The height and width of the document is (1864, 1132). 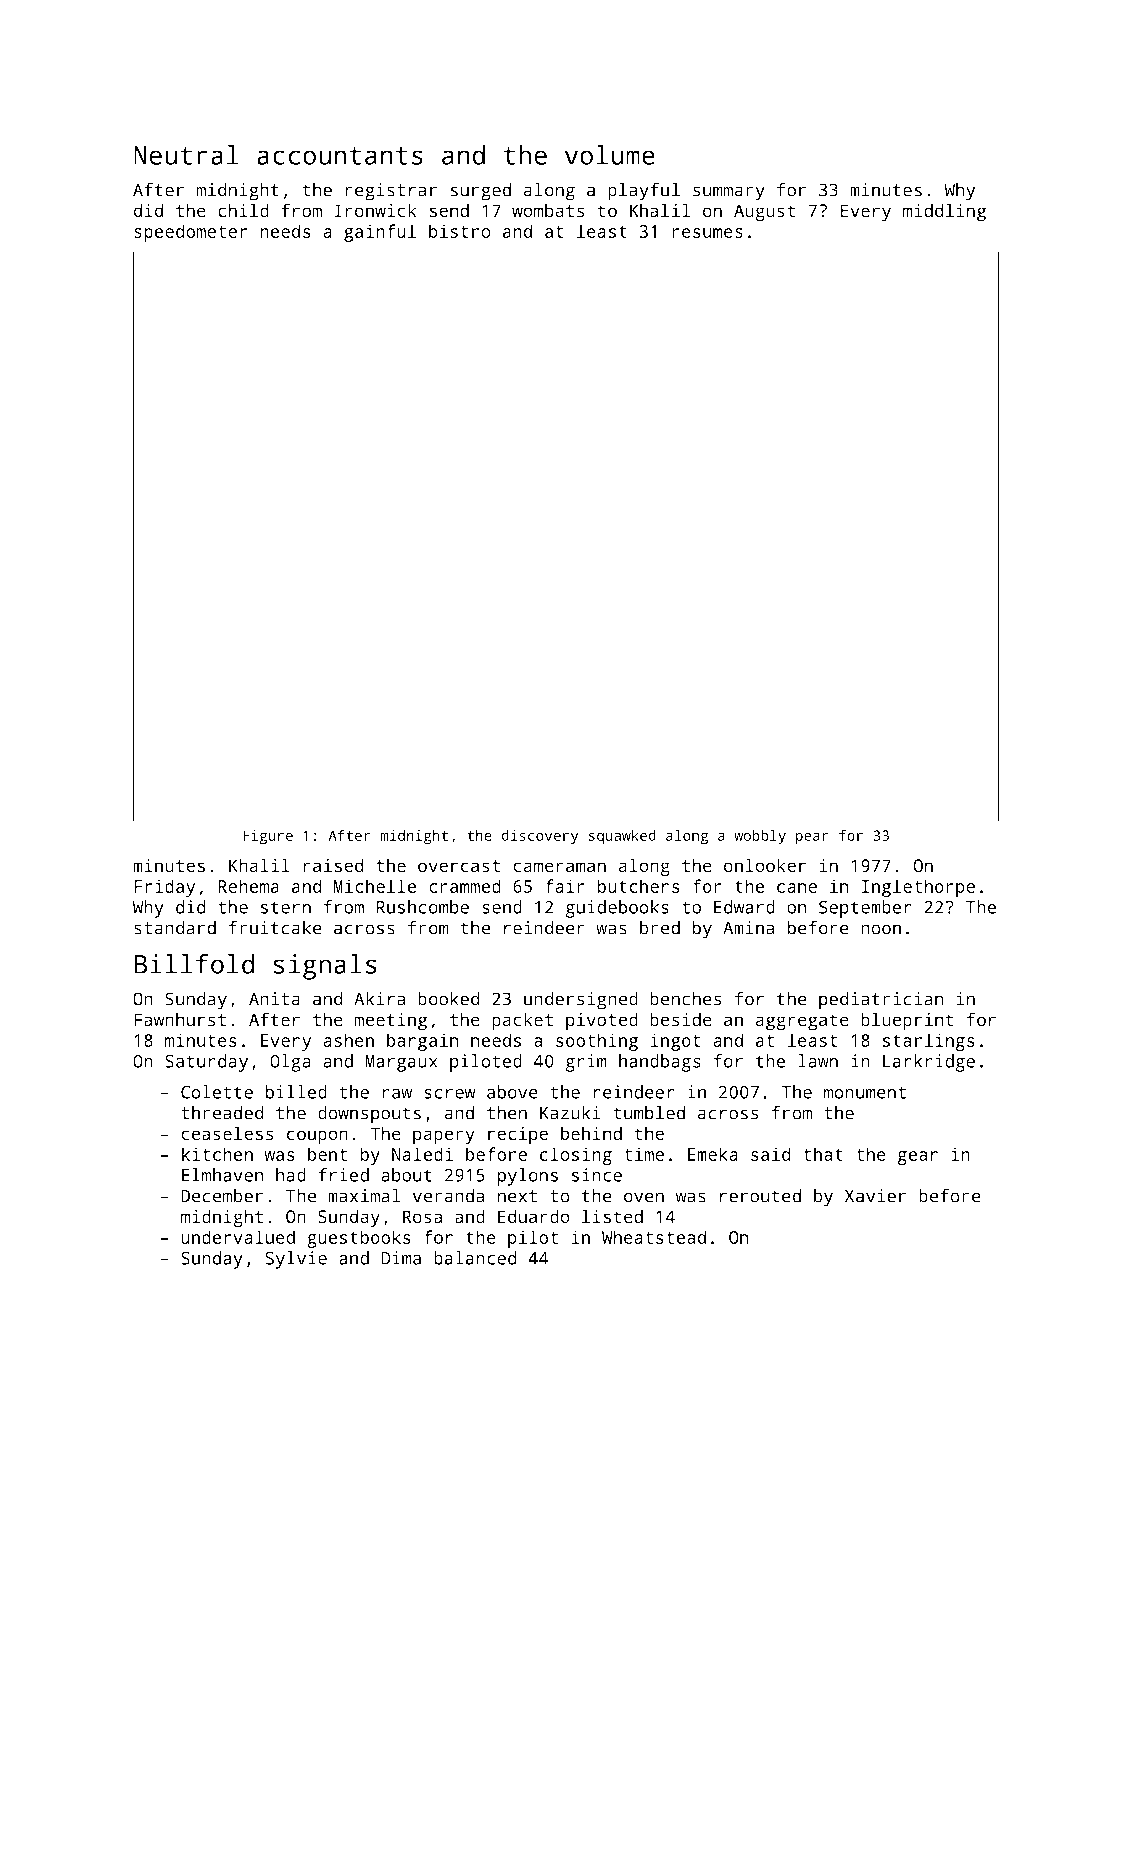 What do you see at coordinates (707, 233) in the document?
I see `resumes` at bounding box center [707, 233].
